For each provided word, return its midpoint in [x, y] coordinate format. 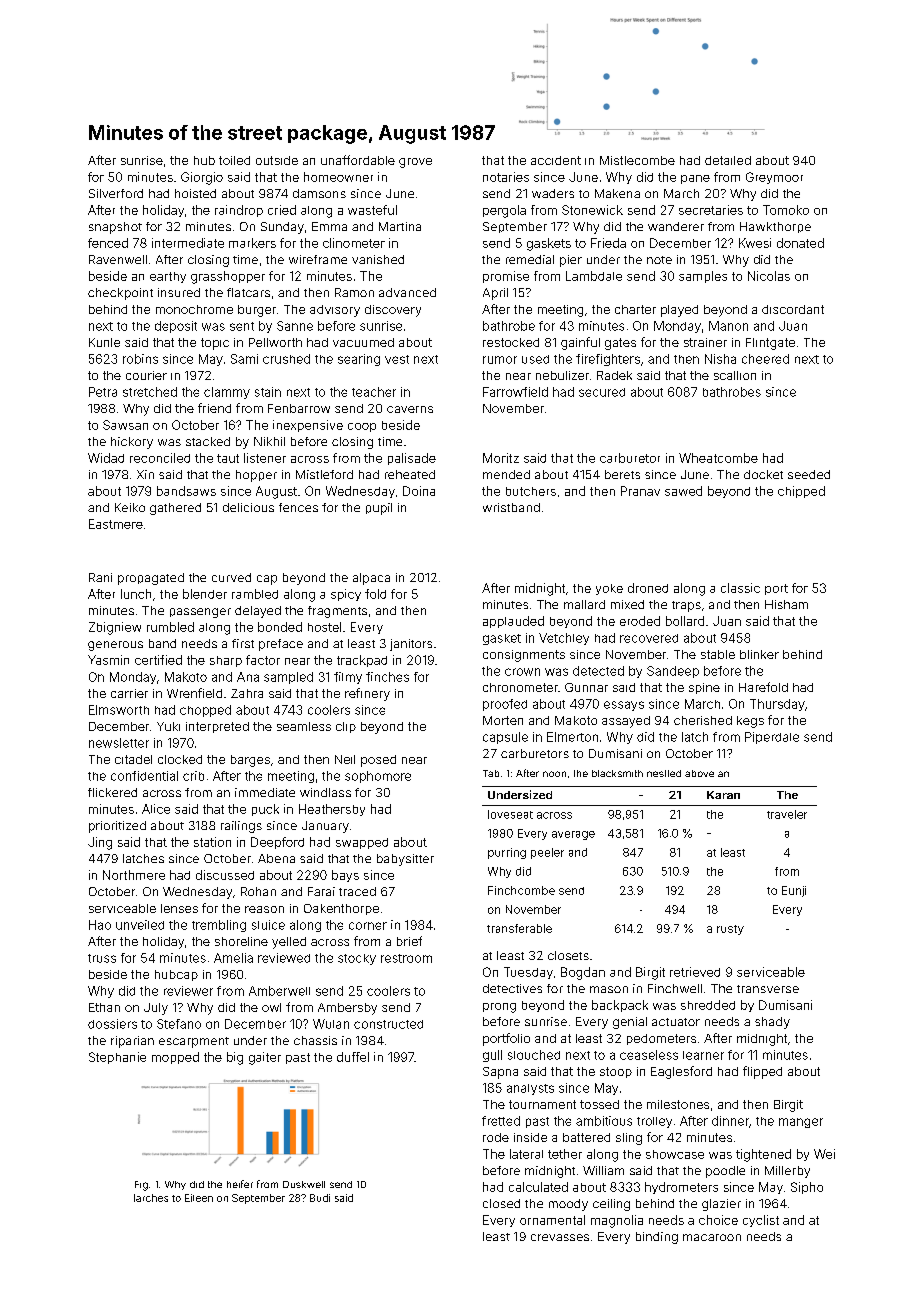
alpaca [371, 579]
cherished [703, 720]
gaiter [265, 1058]
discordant [793, 309]
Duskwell [304, 1184]
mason [609, 989]
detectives [512, 988]
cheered [765, 359]
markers [252, 243]
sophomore [378, 777]
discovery [393, 311]
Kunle [104, 342]
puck [265, 810]
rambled [255, 594]
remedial [530, 259]
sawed [683, 491]
